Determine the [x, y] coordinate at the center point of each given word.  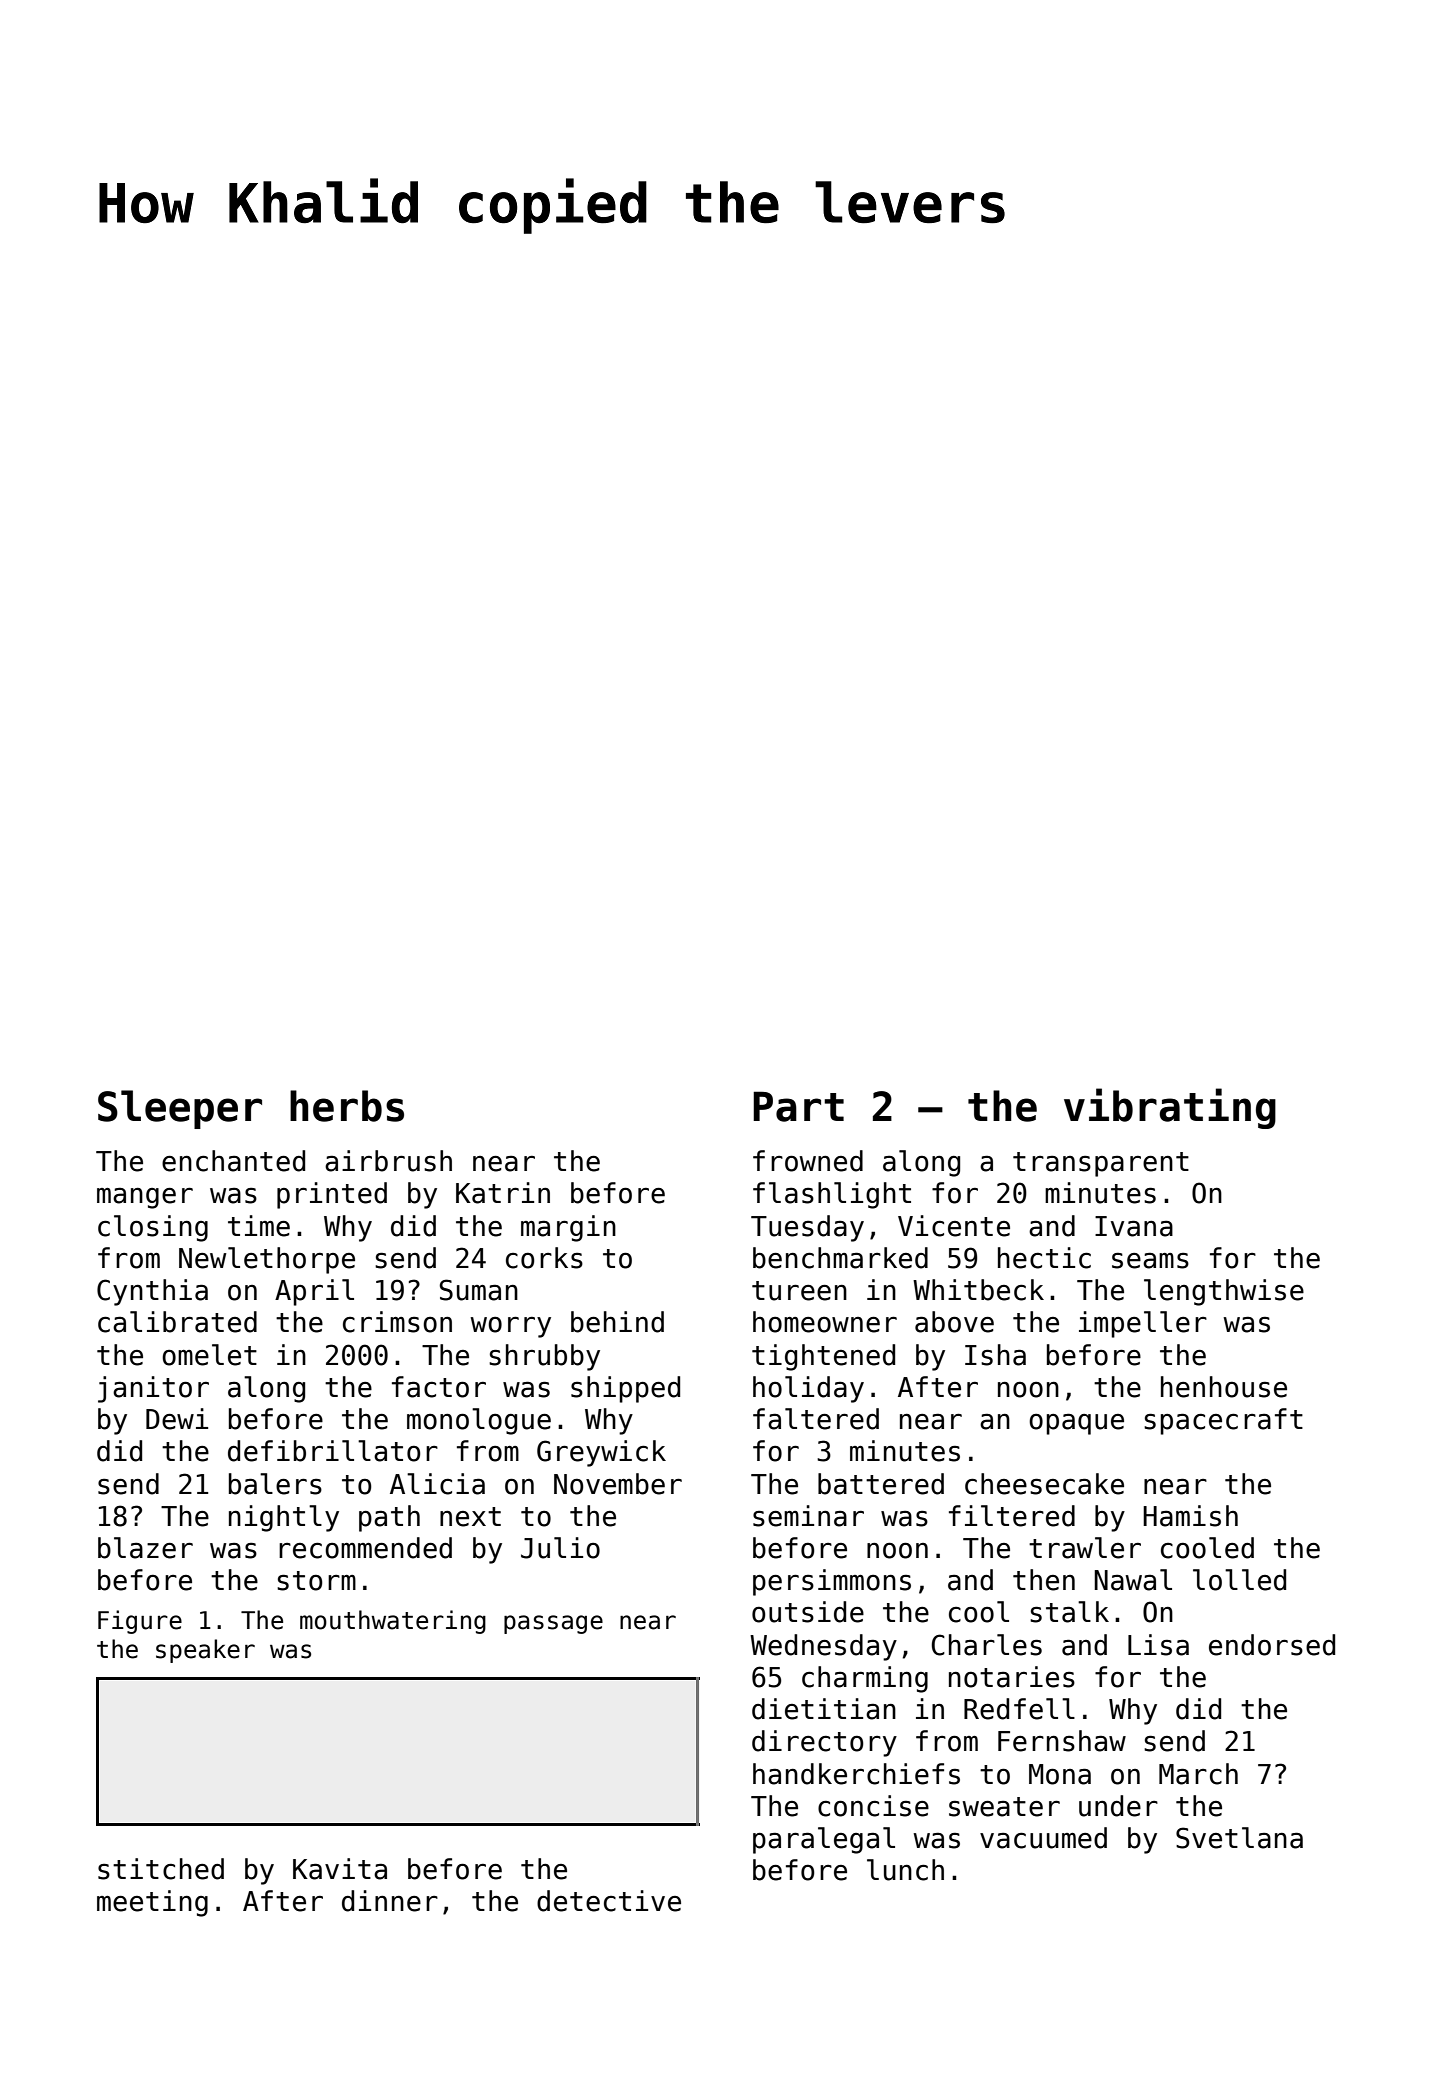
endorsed [1272, 1645]
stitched [161, 1869]
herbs [347, 1106]
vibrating [1170, 1108]
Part [798, 1106]
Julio [560, 1548]
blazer [145, 1548]
